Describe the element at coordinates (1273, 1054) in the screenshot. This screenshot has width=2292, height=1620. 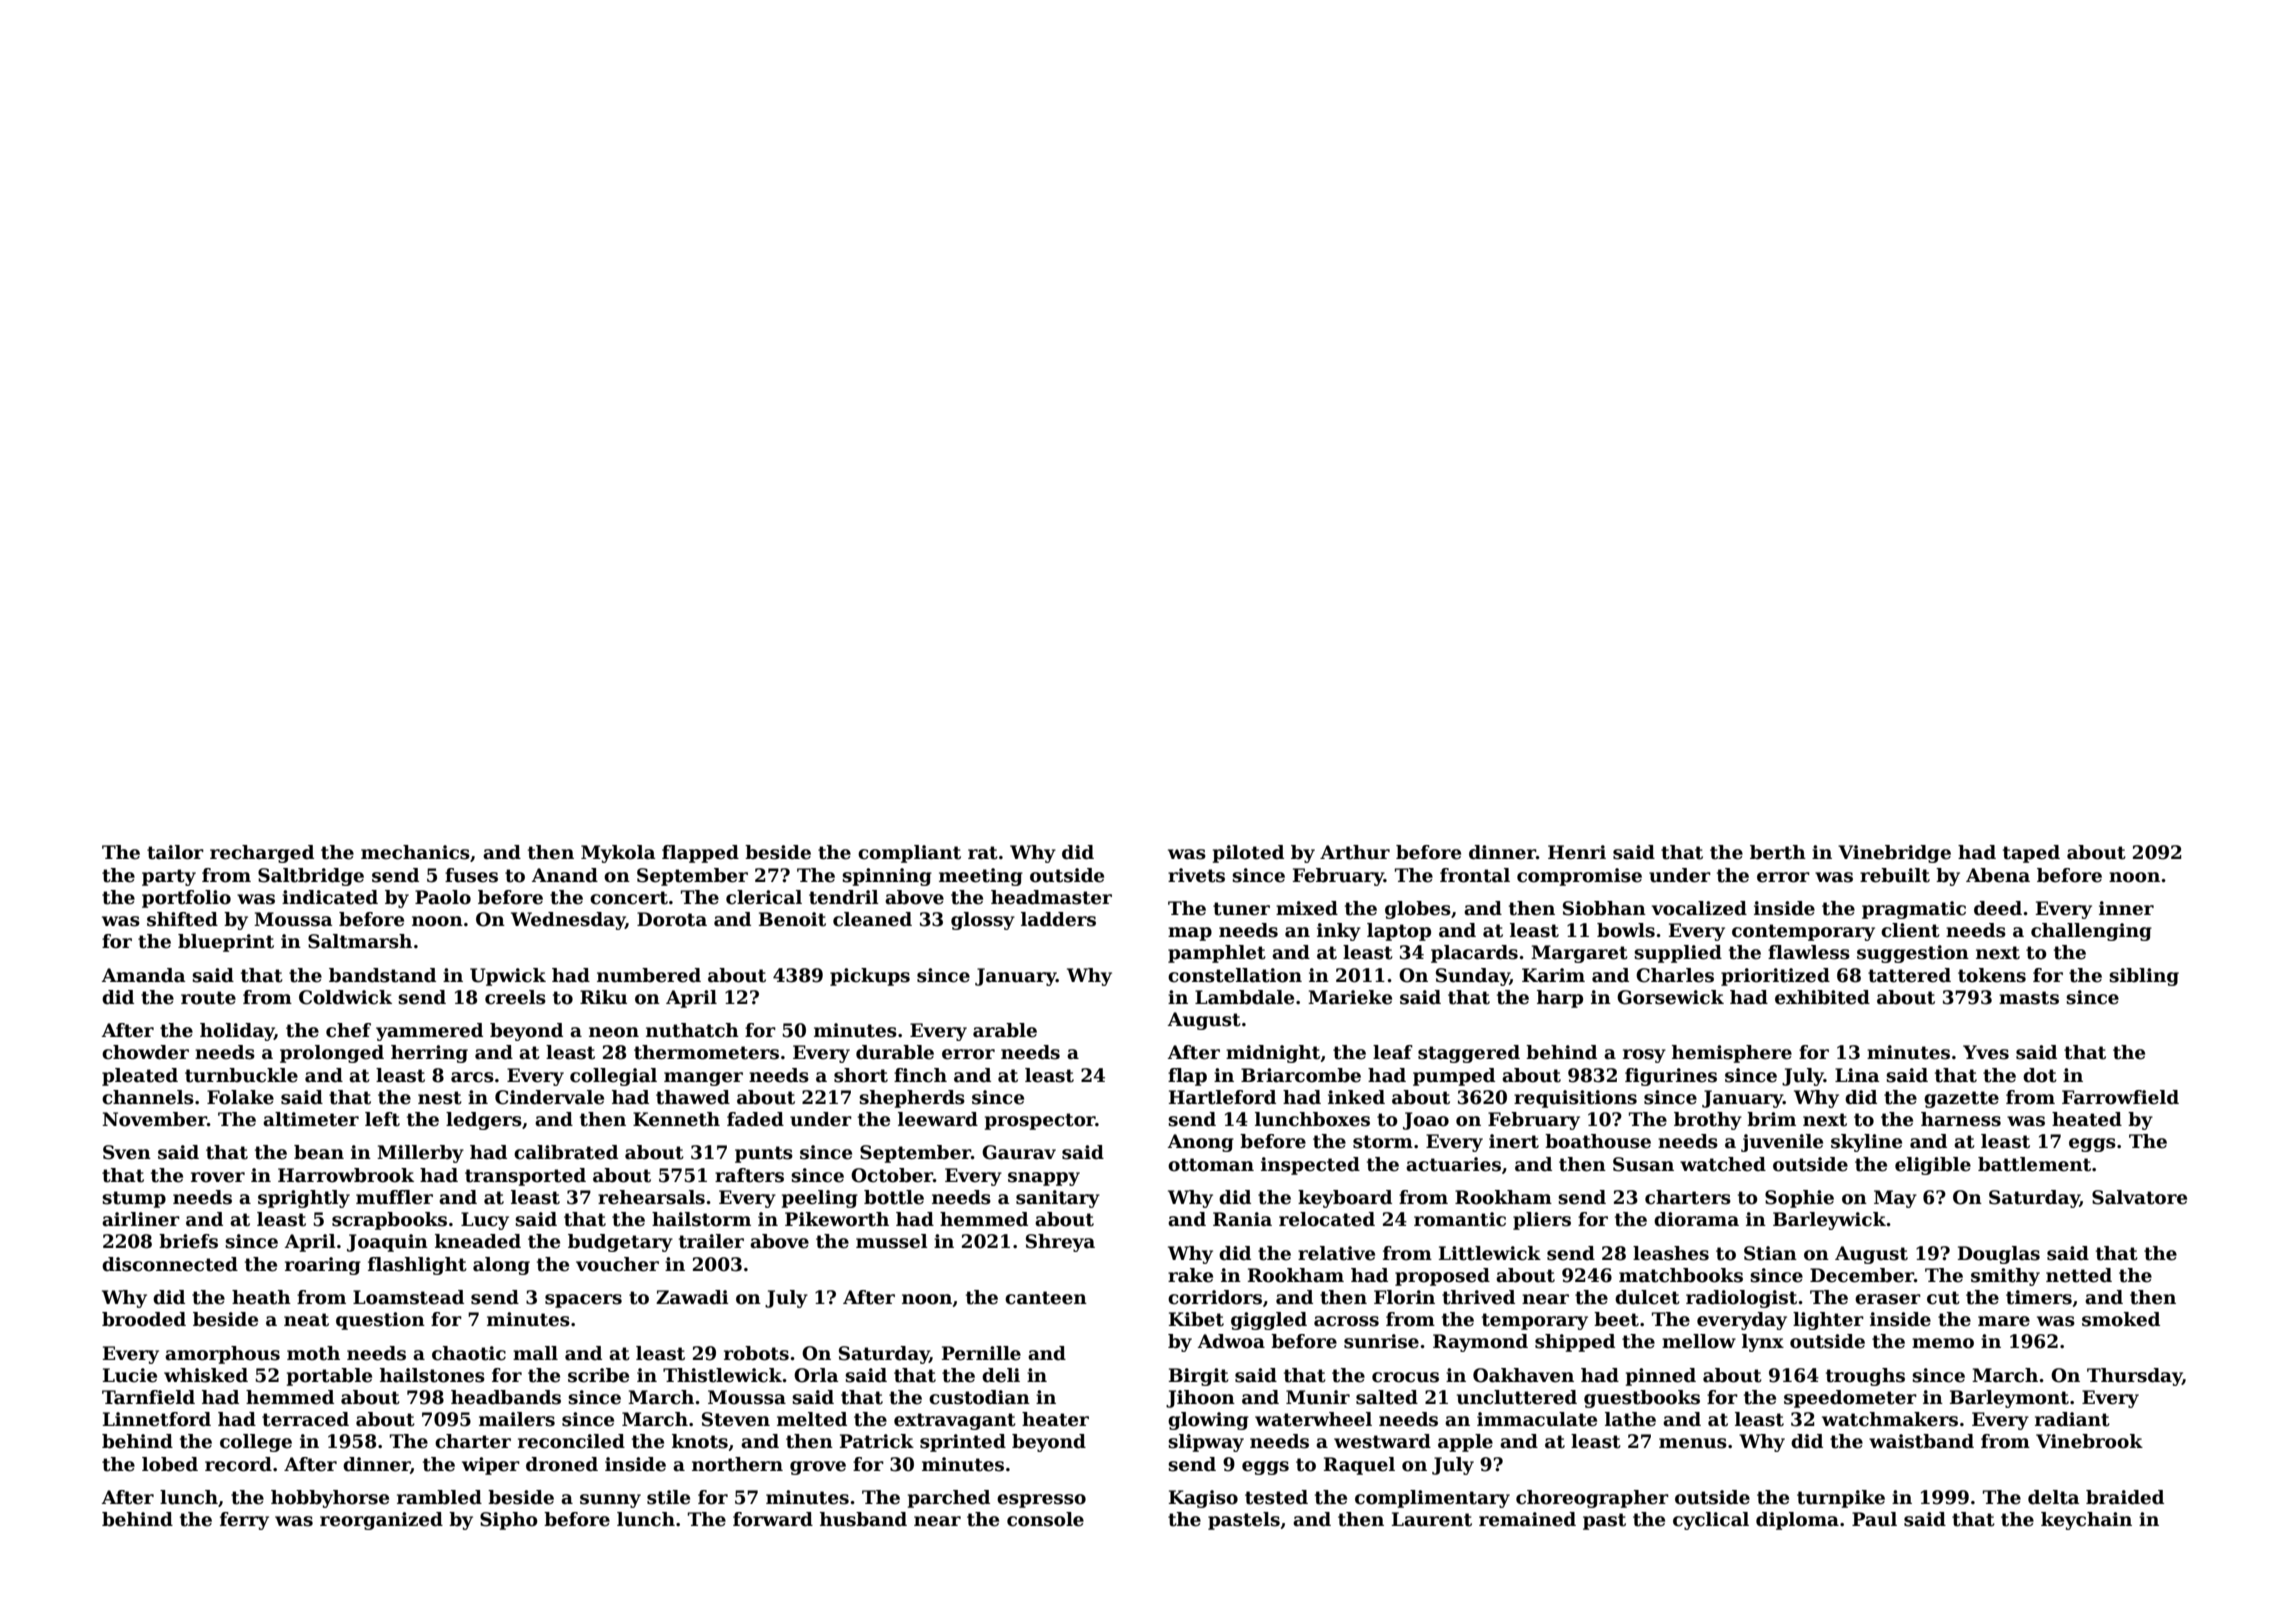
I see `midnight` at that location.
